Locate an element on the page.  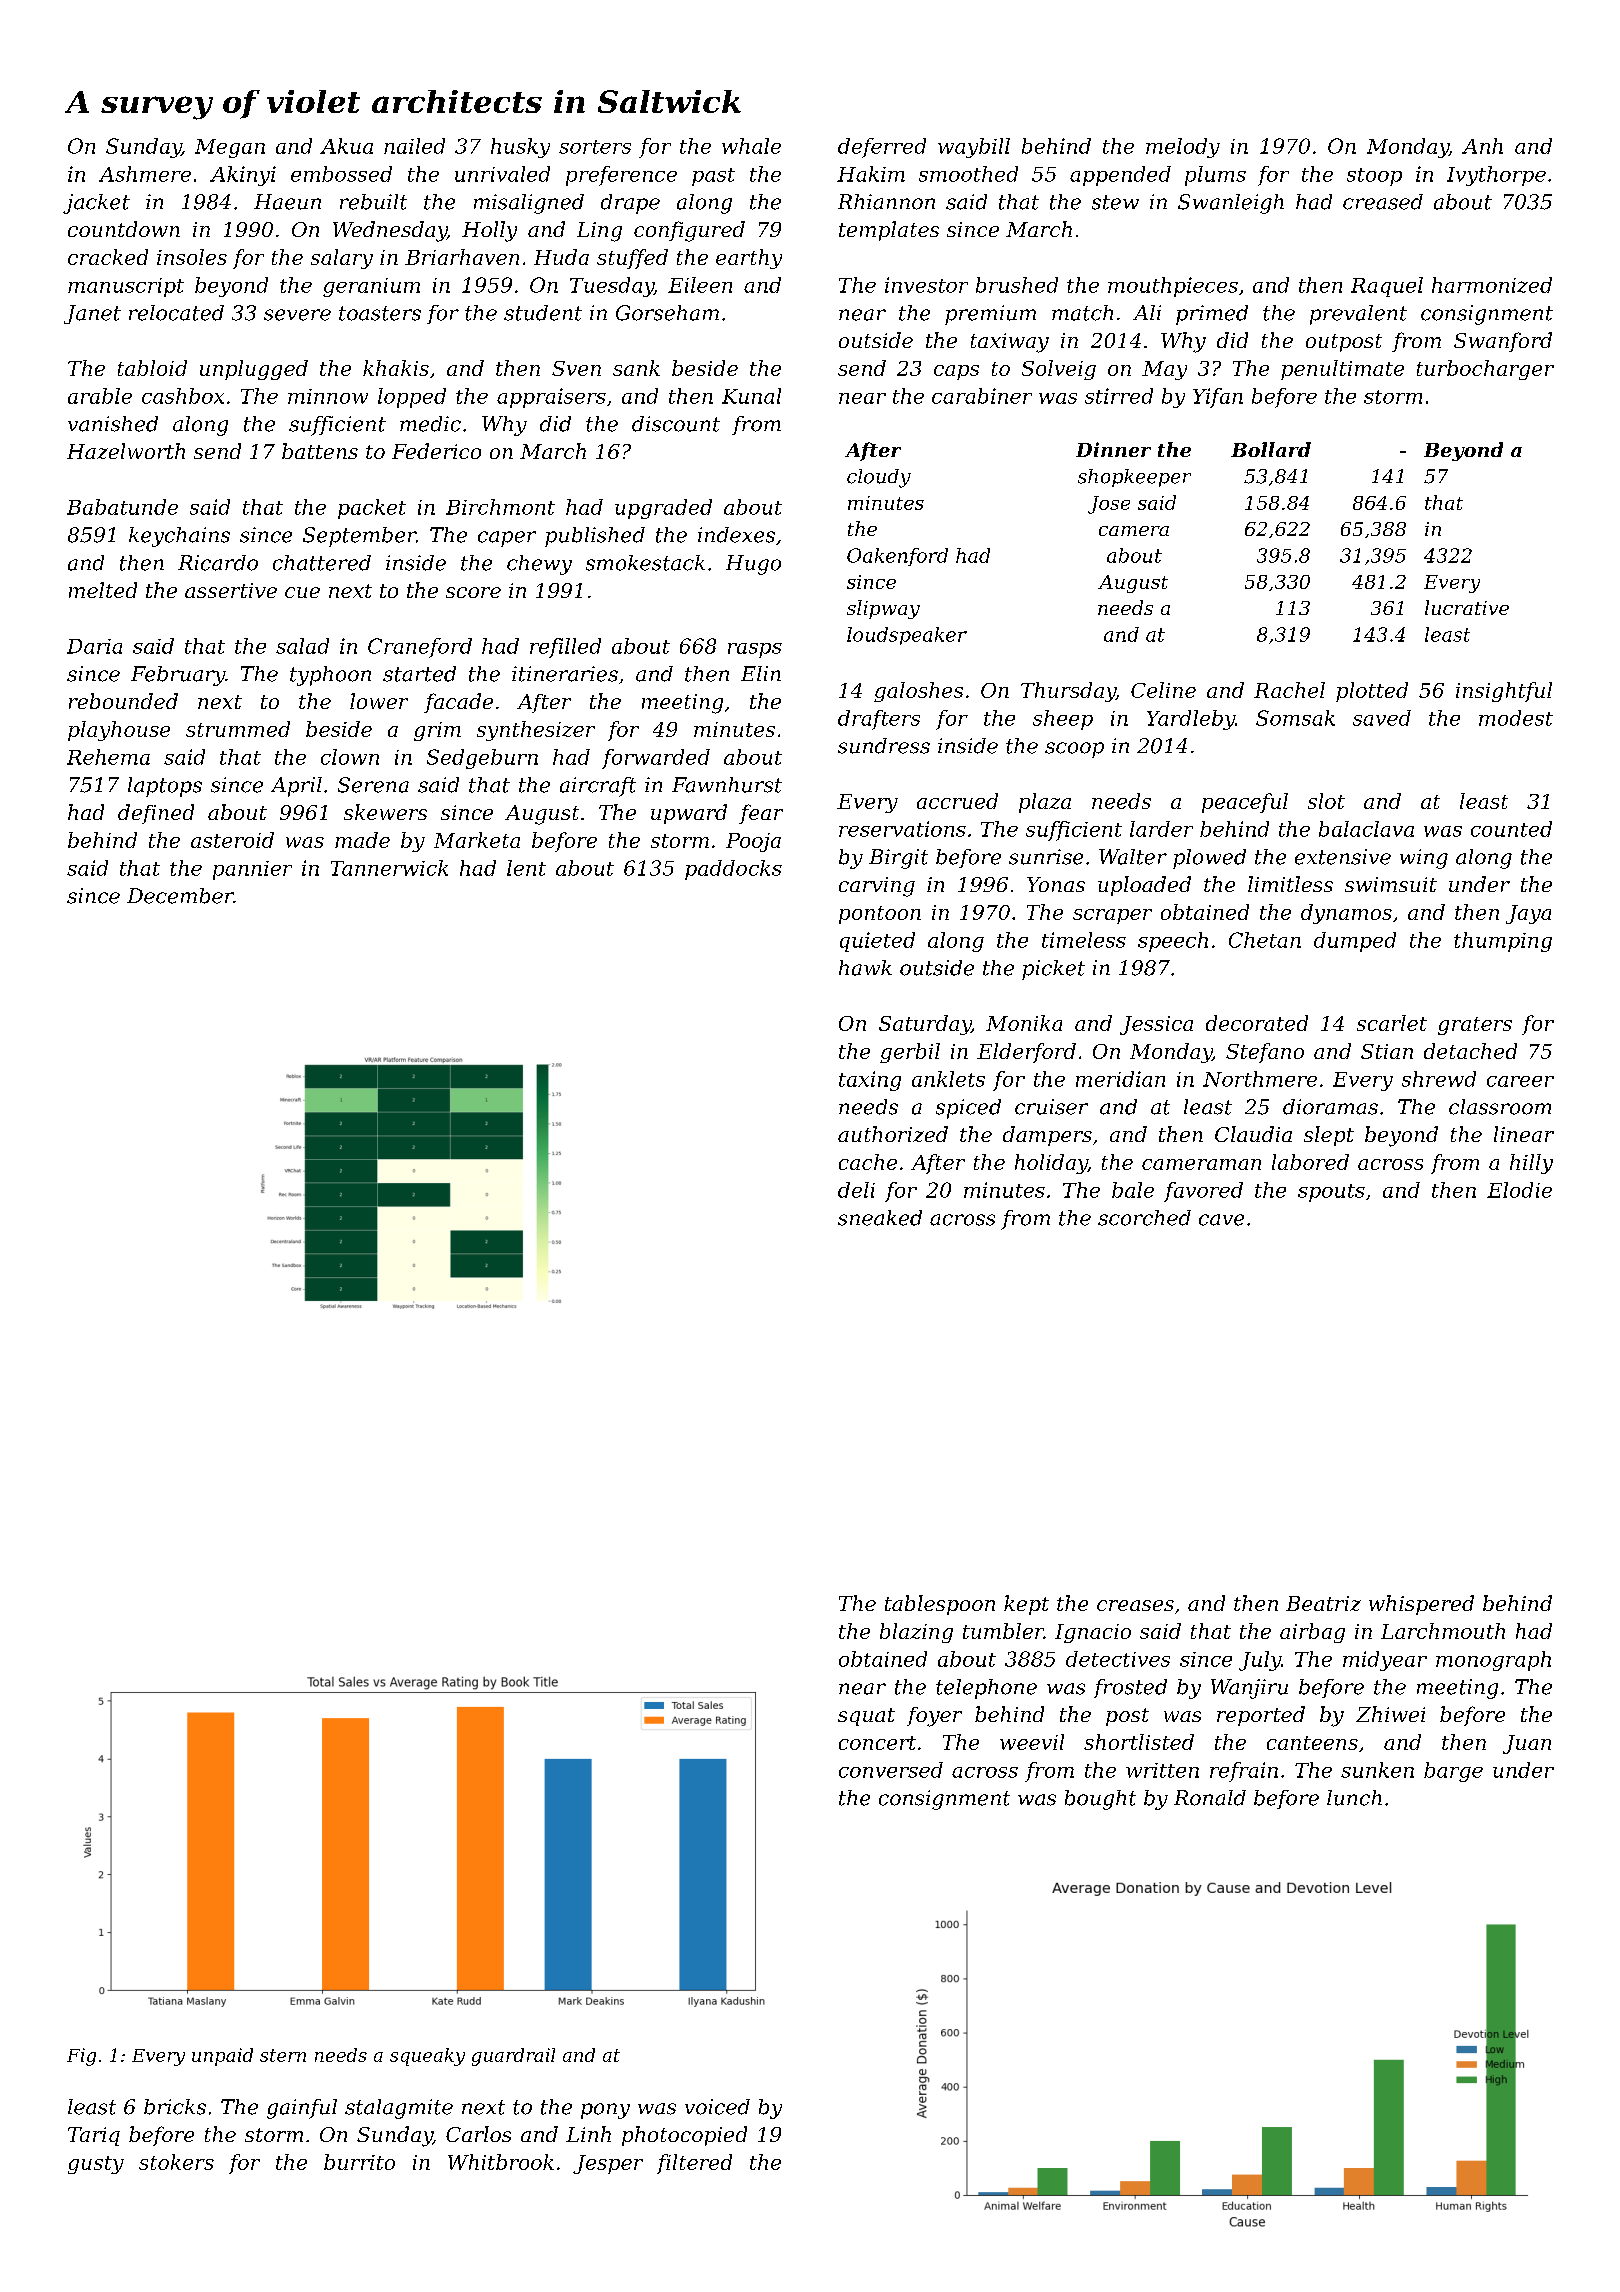
Elodie is located at coordinates (1519, 1190).
